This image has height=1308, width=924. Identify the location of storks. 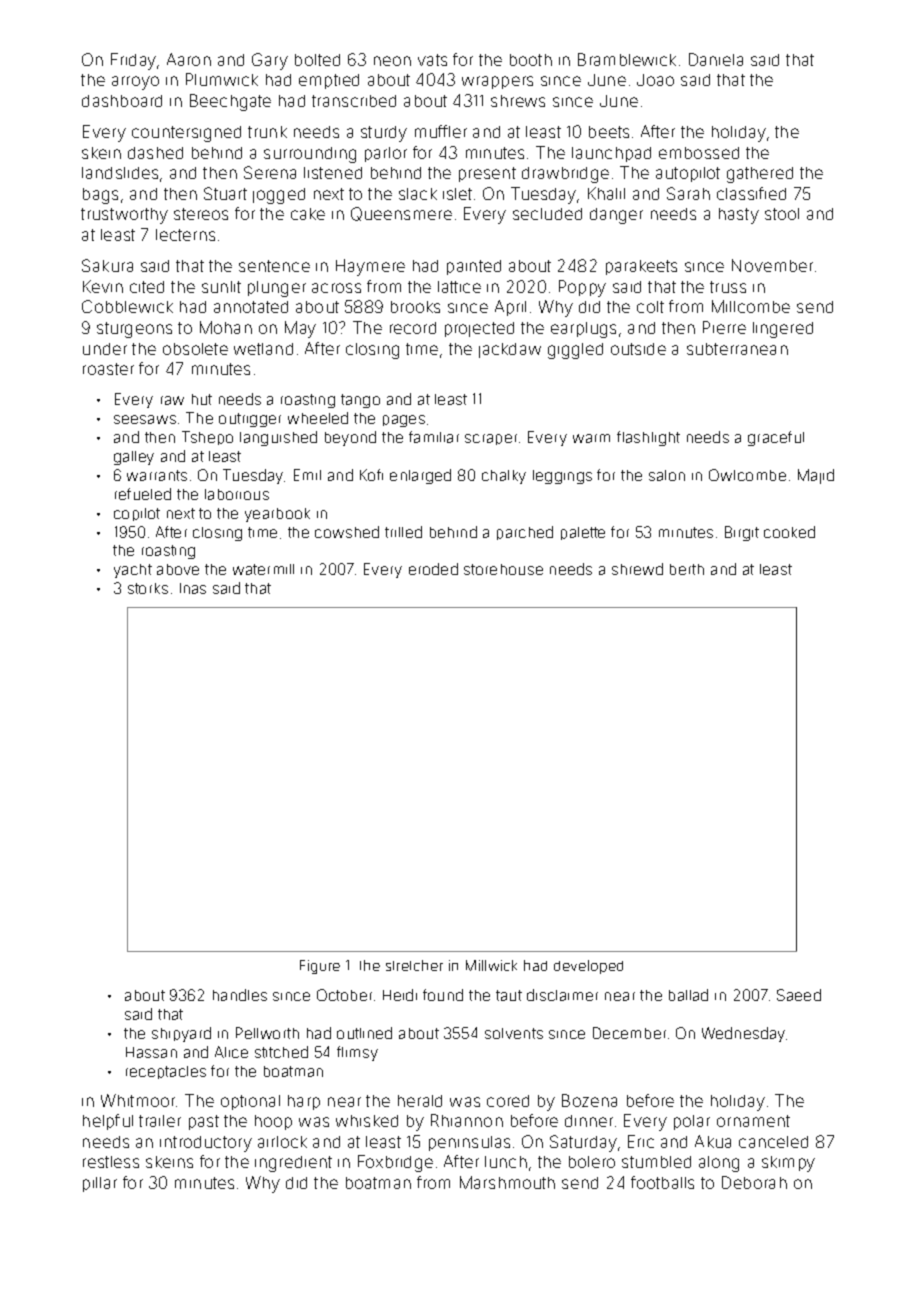
(148, 588).
